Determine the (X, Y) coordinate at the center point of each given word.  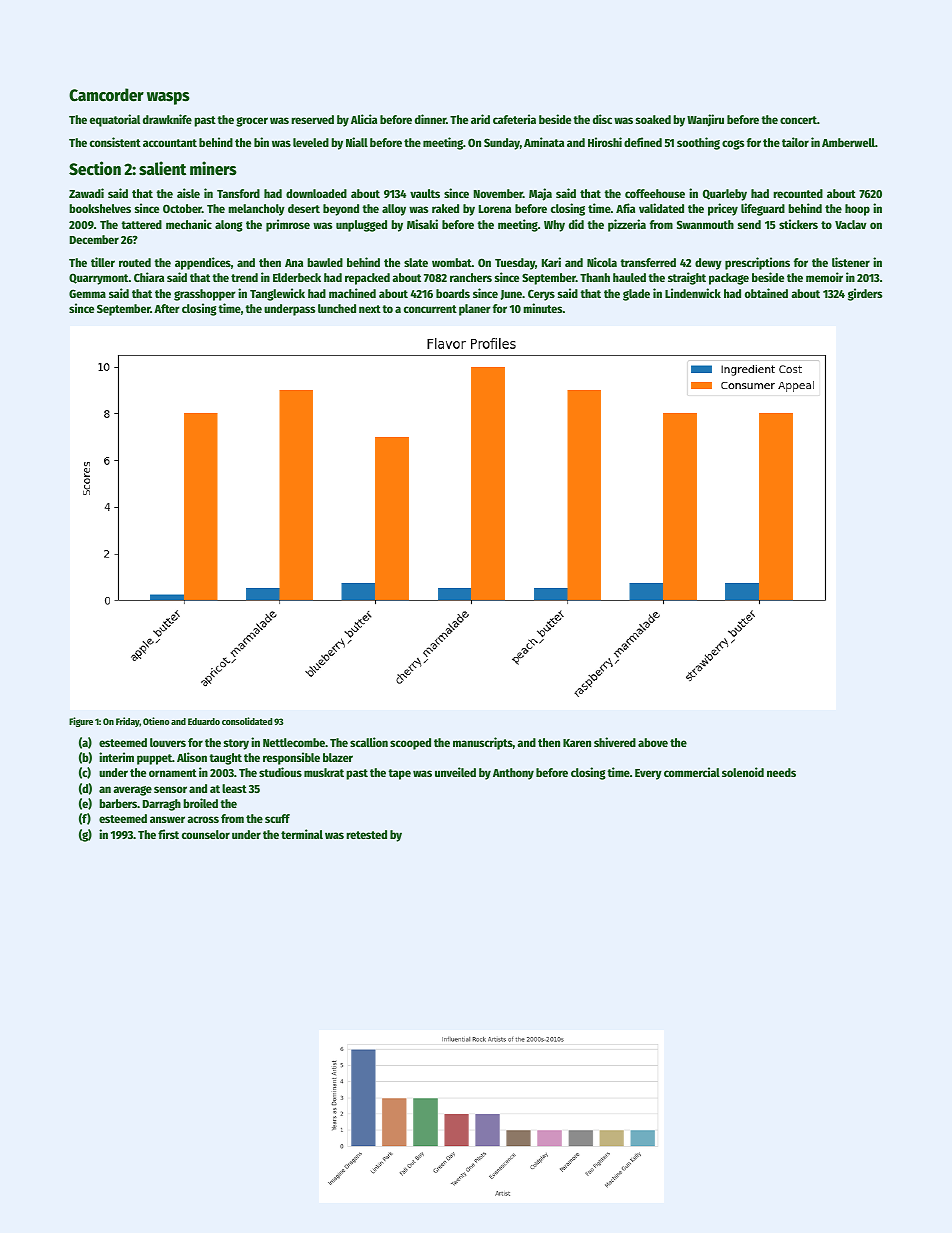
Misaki (422, 224)
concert (798, 120)
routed (135, 262)
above (653, 742)
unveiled (455, 772)
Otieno (156, 721)
